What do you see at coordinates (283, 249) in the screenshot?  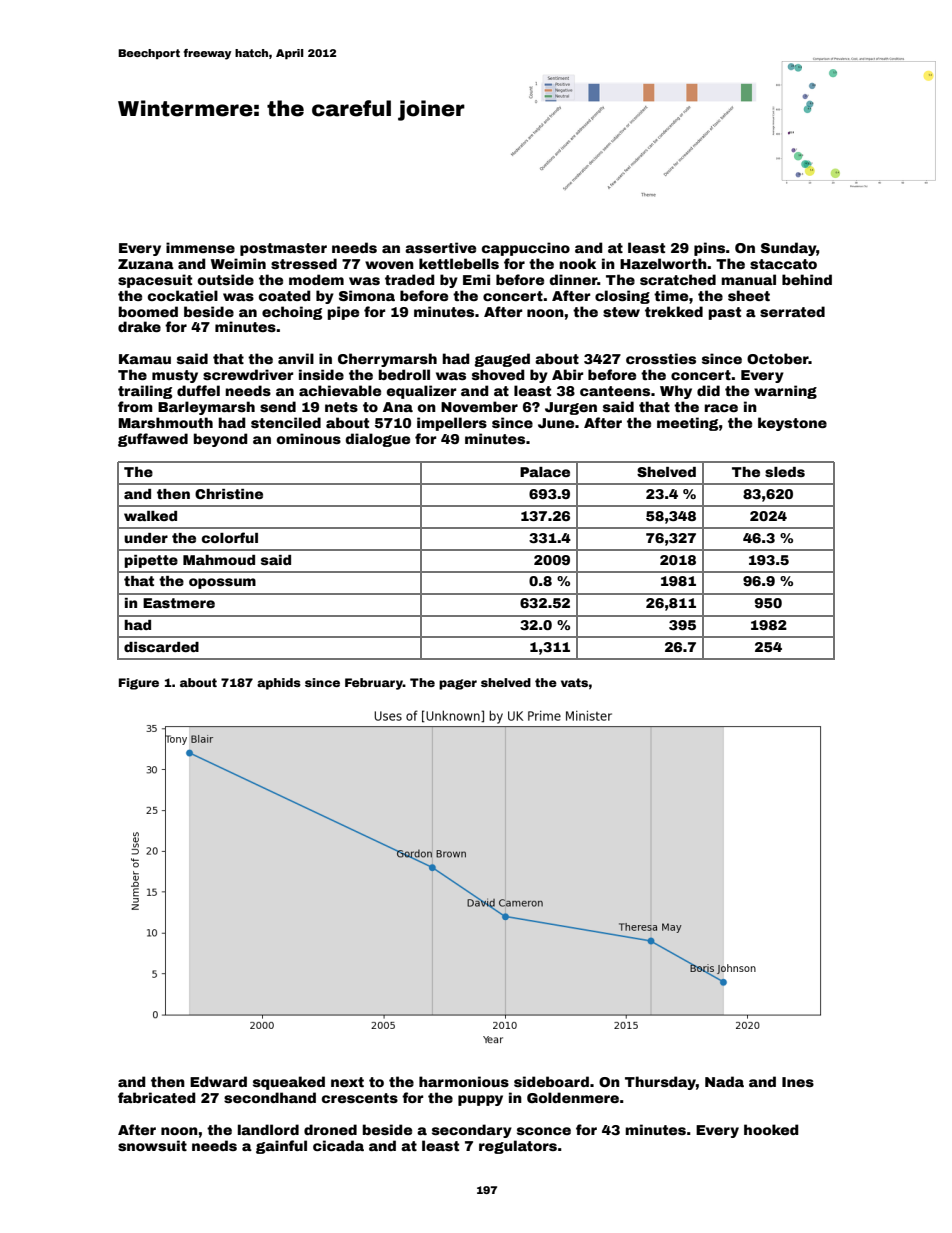 I see `postmaster` at bounding box center [283, 249].
